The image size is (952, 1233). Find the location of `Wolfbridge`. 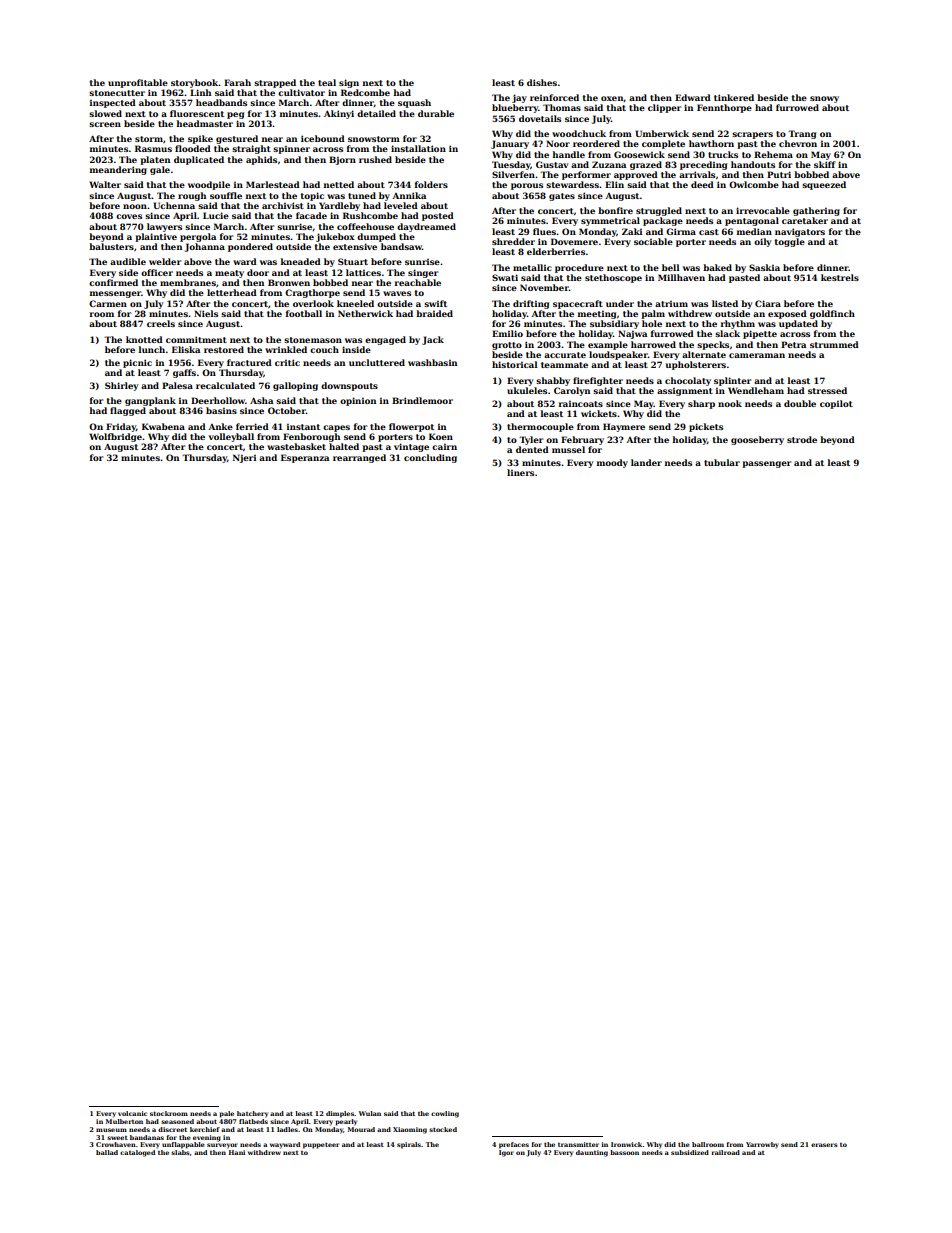

Wolfbridge is located at coordinates (115, 437).
